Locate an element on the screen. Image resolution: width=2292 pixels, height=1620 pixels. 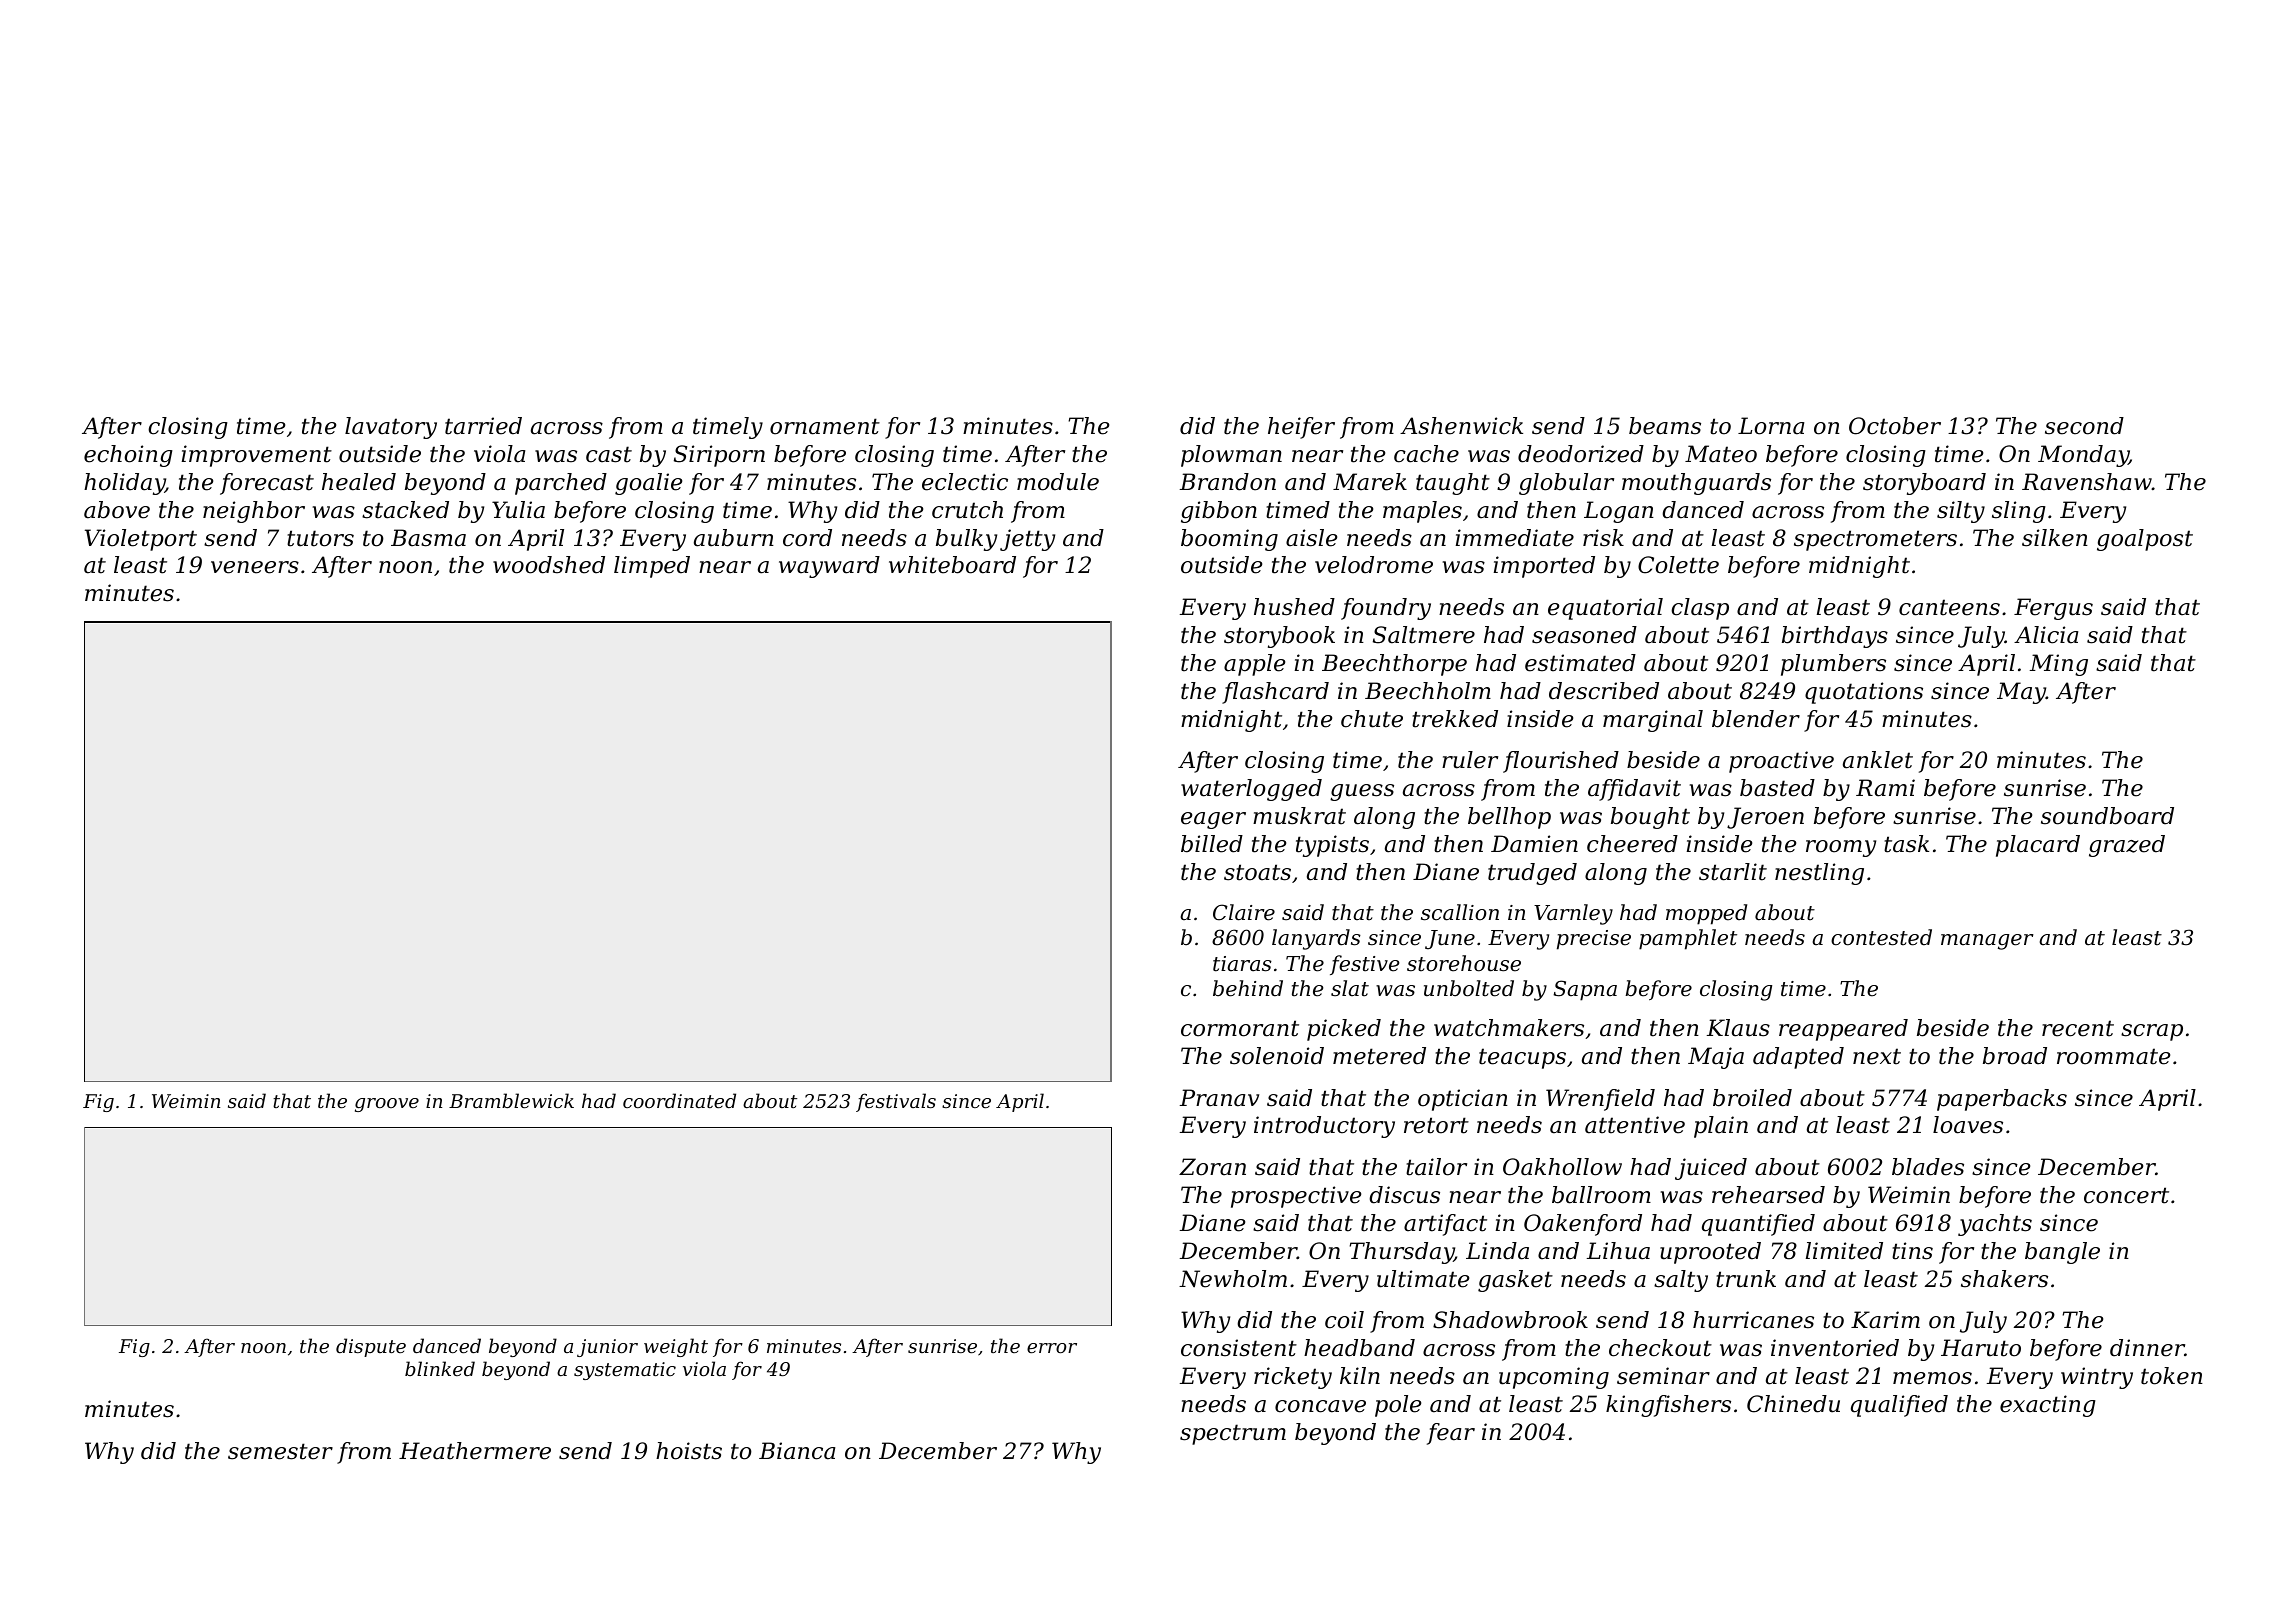
veneers is located at coordinates (255, 567).
